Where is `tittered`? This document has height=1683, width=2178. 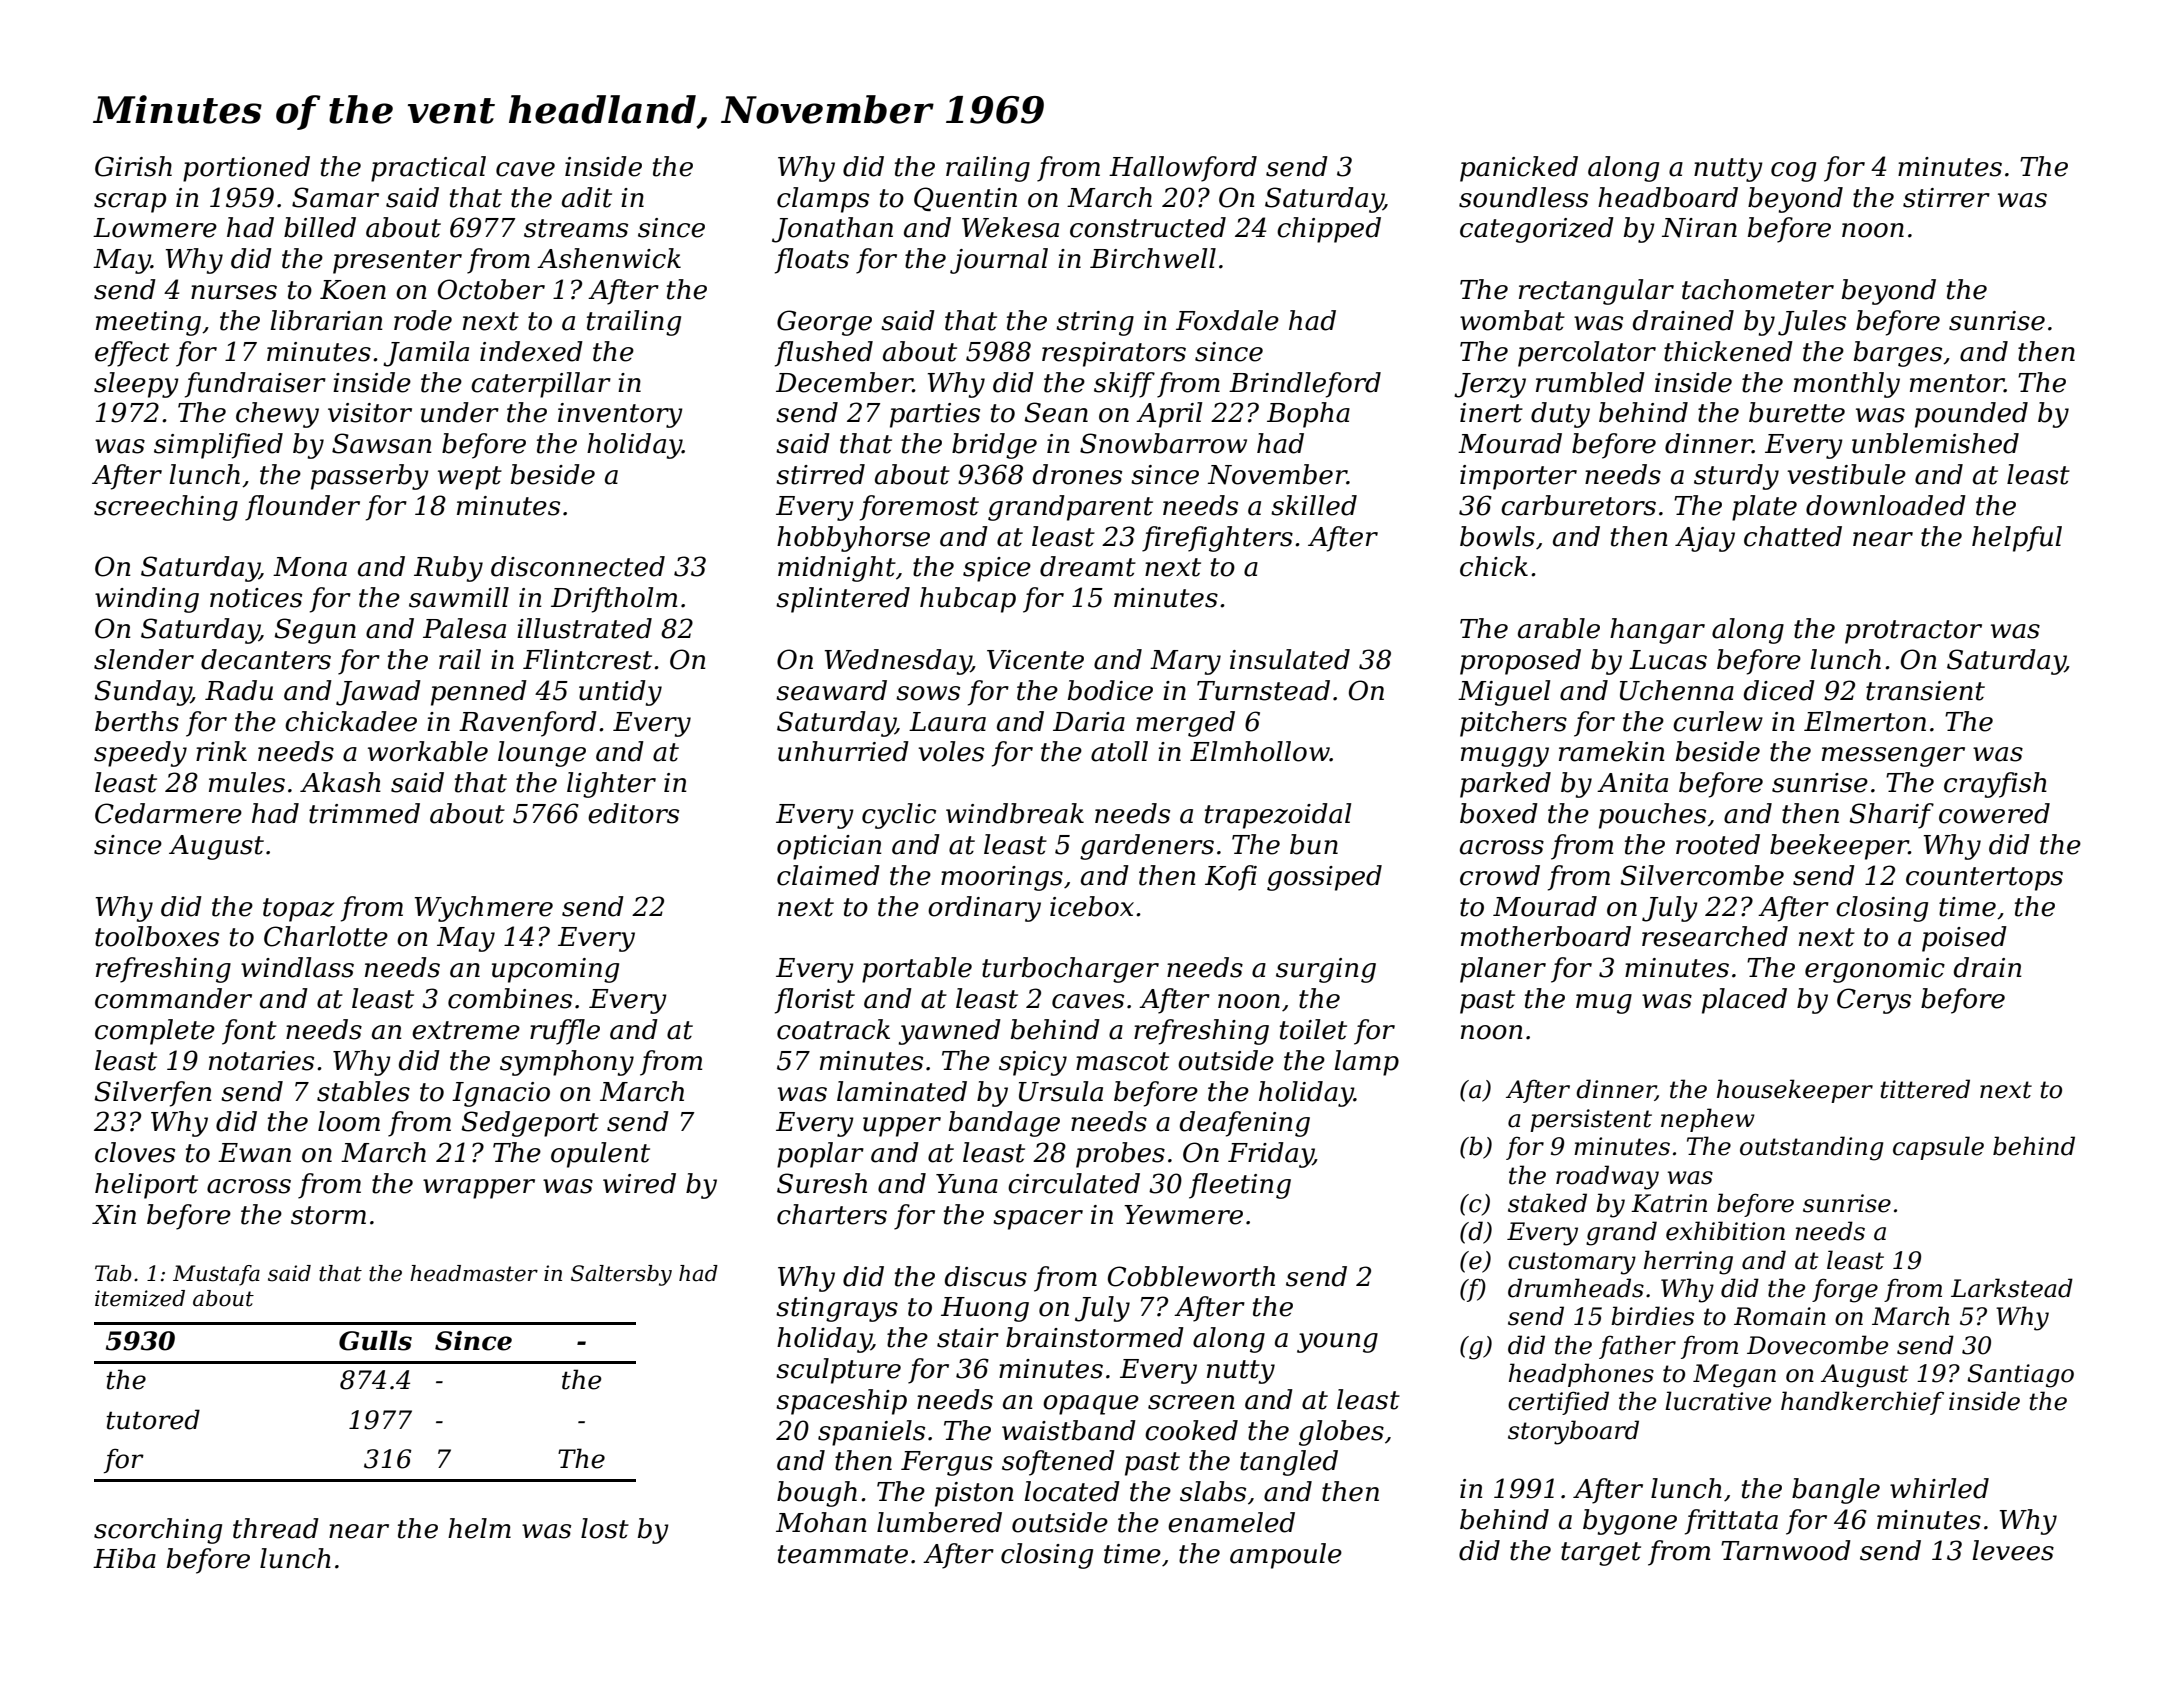 tittered is located at coordinates (1925, 1089).
